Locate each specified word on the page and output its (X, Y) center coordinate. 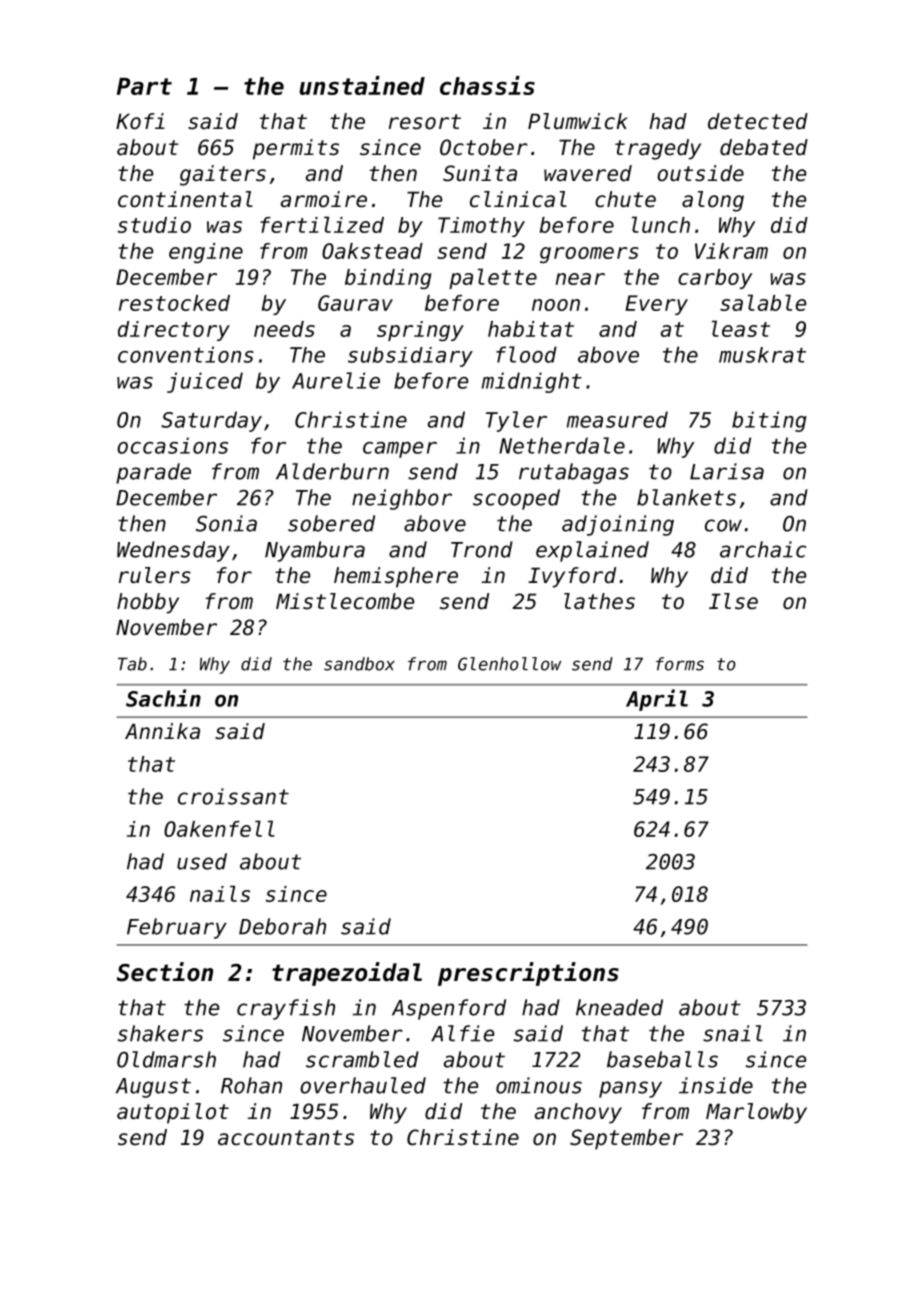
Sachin (163, 698)
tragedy (658, 149)
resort (425, 122)
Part (144, 86)
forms (680, 664)
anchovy (578, 1113)
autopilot (173, 1113)
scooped (516, 499)
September (626, 1139)
